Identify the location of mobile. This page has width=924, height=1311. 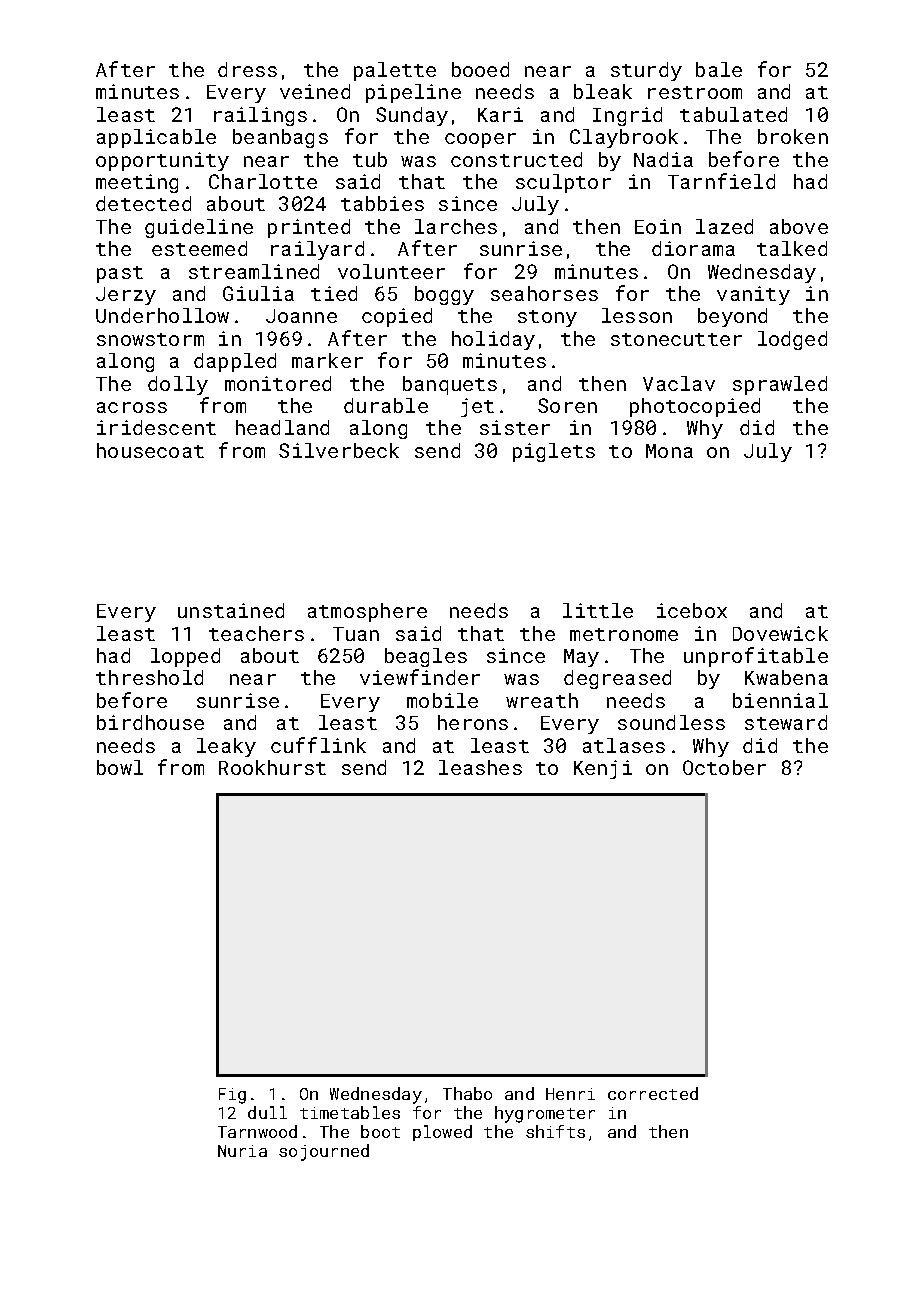
(442, 700).
